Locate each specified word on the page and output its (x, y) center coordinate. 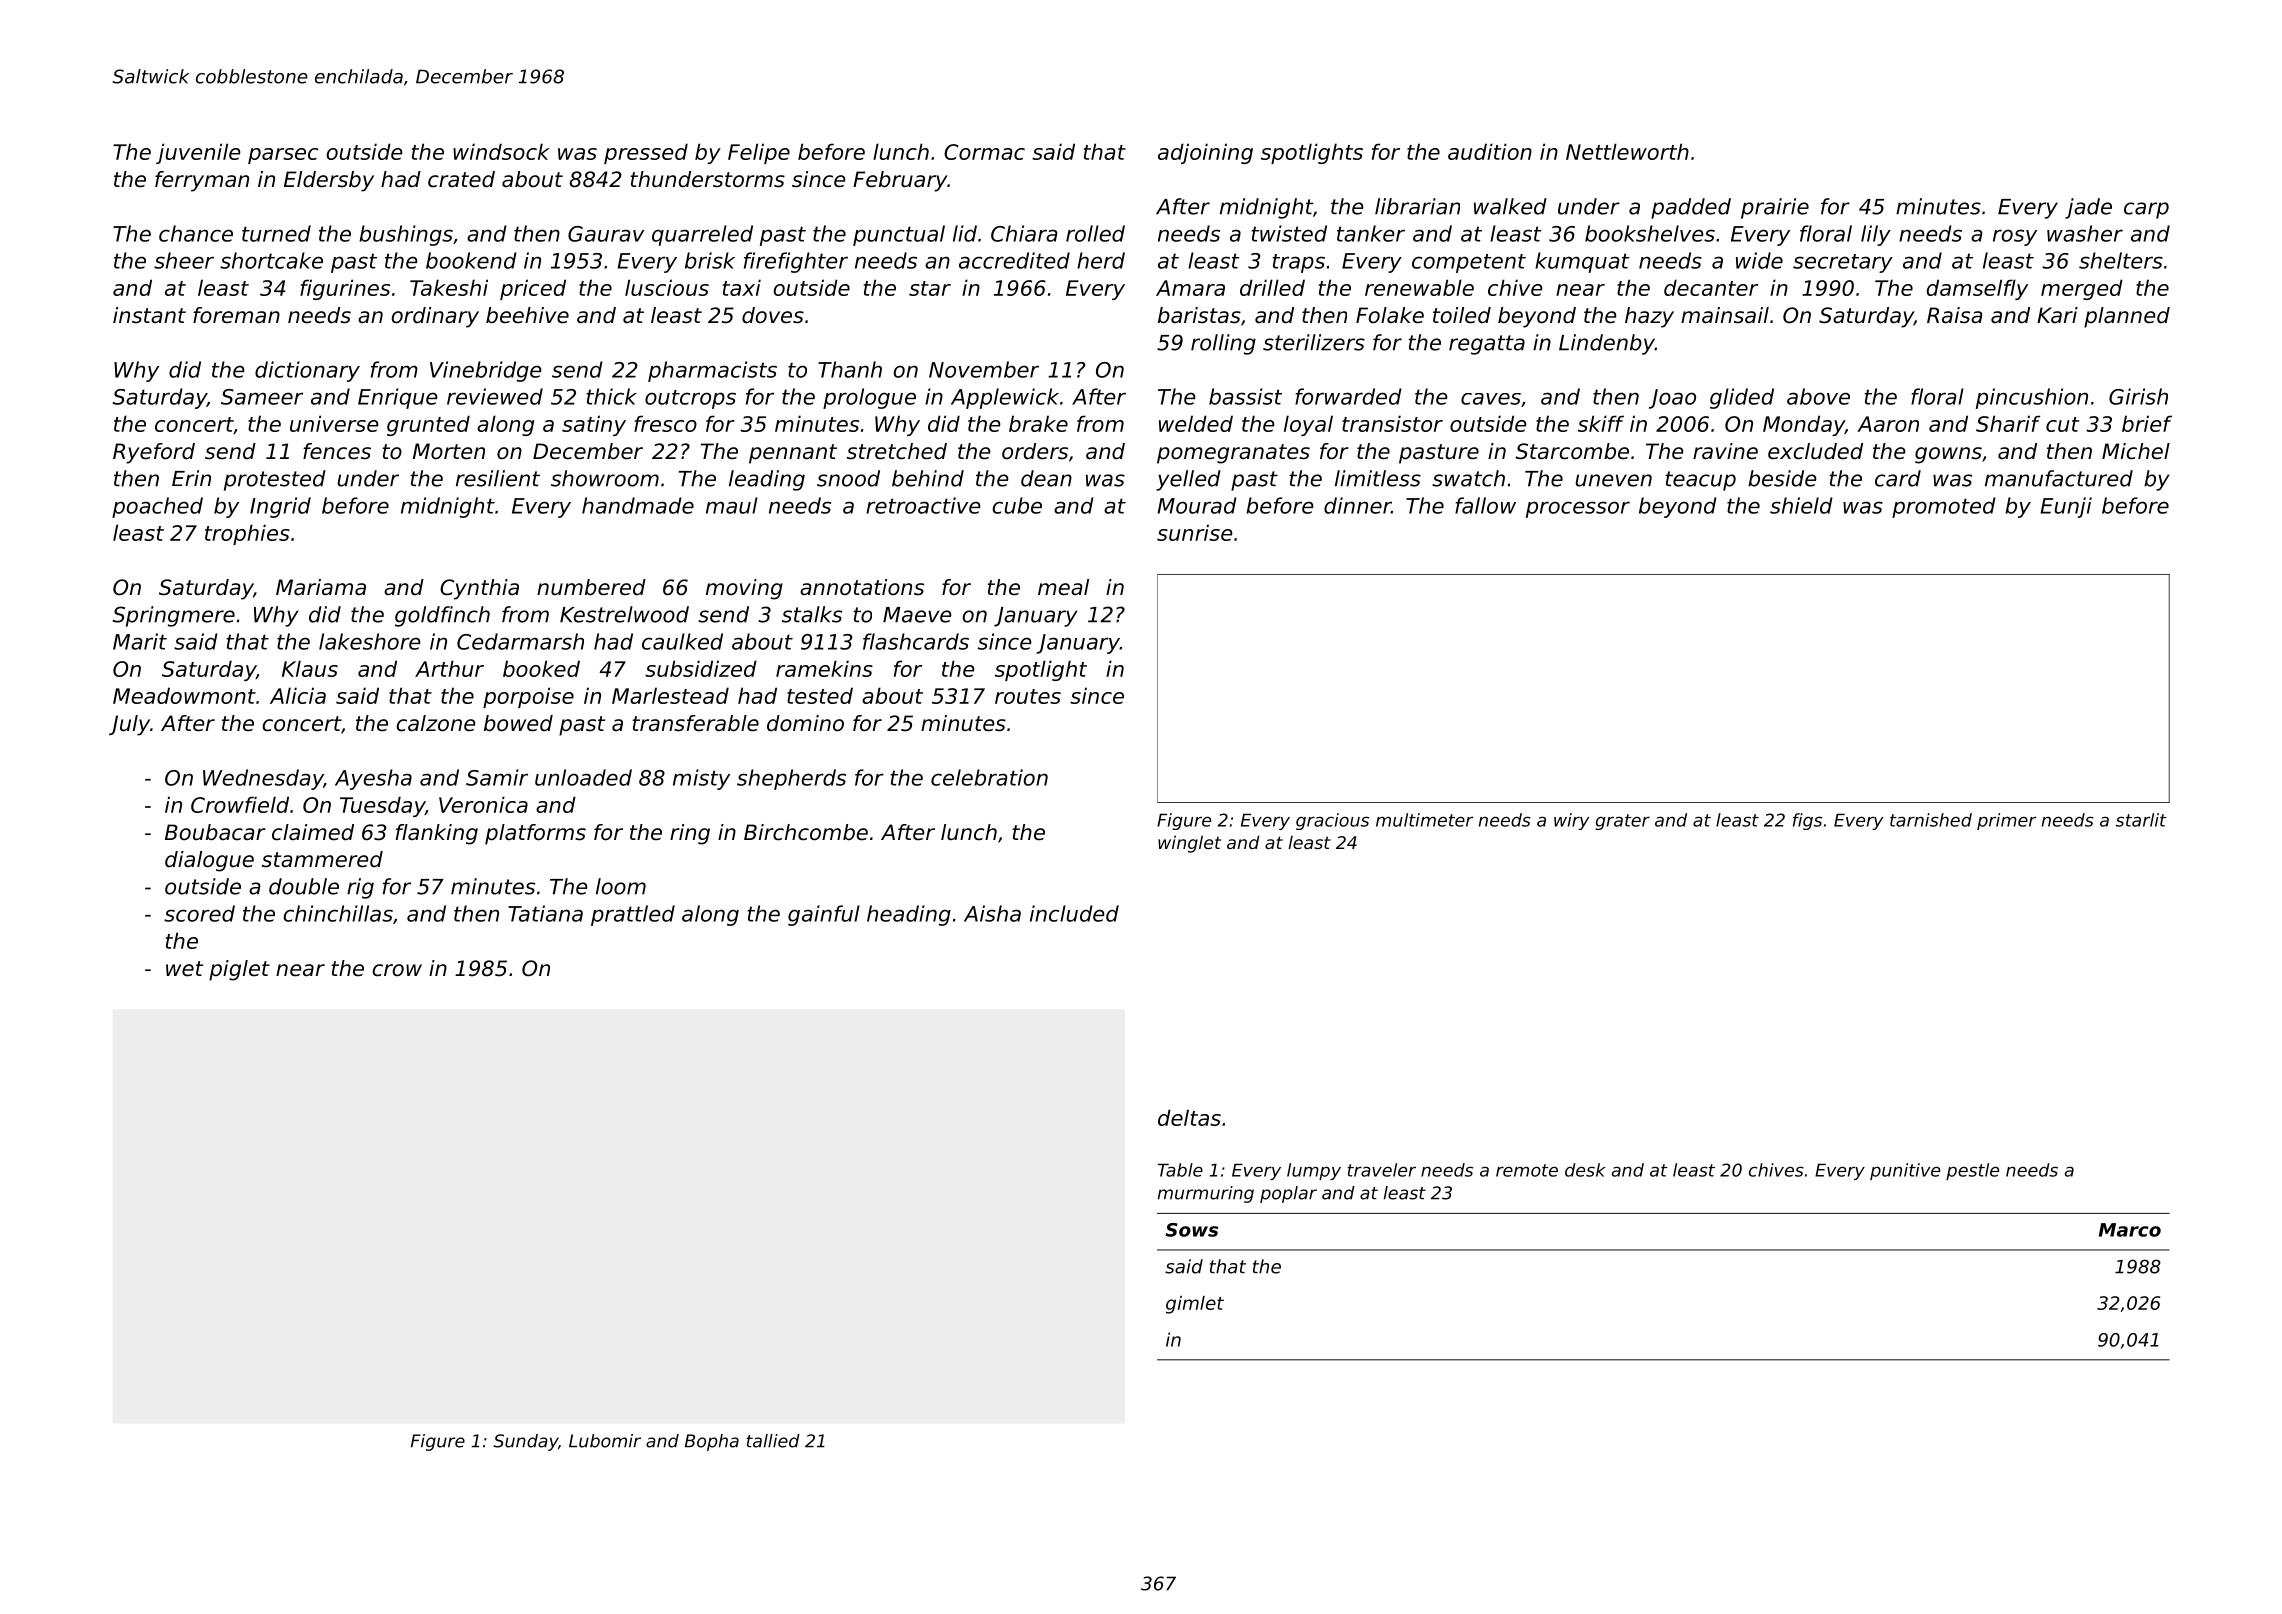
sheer (184, 260)
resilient (498, 478)
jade (2088, 208)
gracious (1332, 821)
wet (184, 969)
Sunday (526, 1442)
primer (2006, 821)
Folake (1390, 315)
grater (1622, 822)
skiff (1601, 423)
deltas (1189, 1117)
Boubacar (215, 832)
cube (1017, 505)
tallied (773, 1441)
